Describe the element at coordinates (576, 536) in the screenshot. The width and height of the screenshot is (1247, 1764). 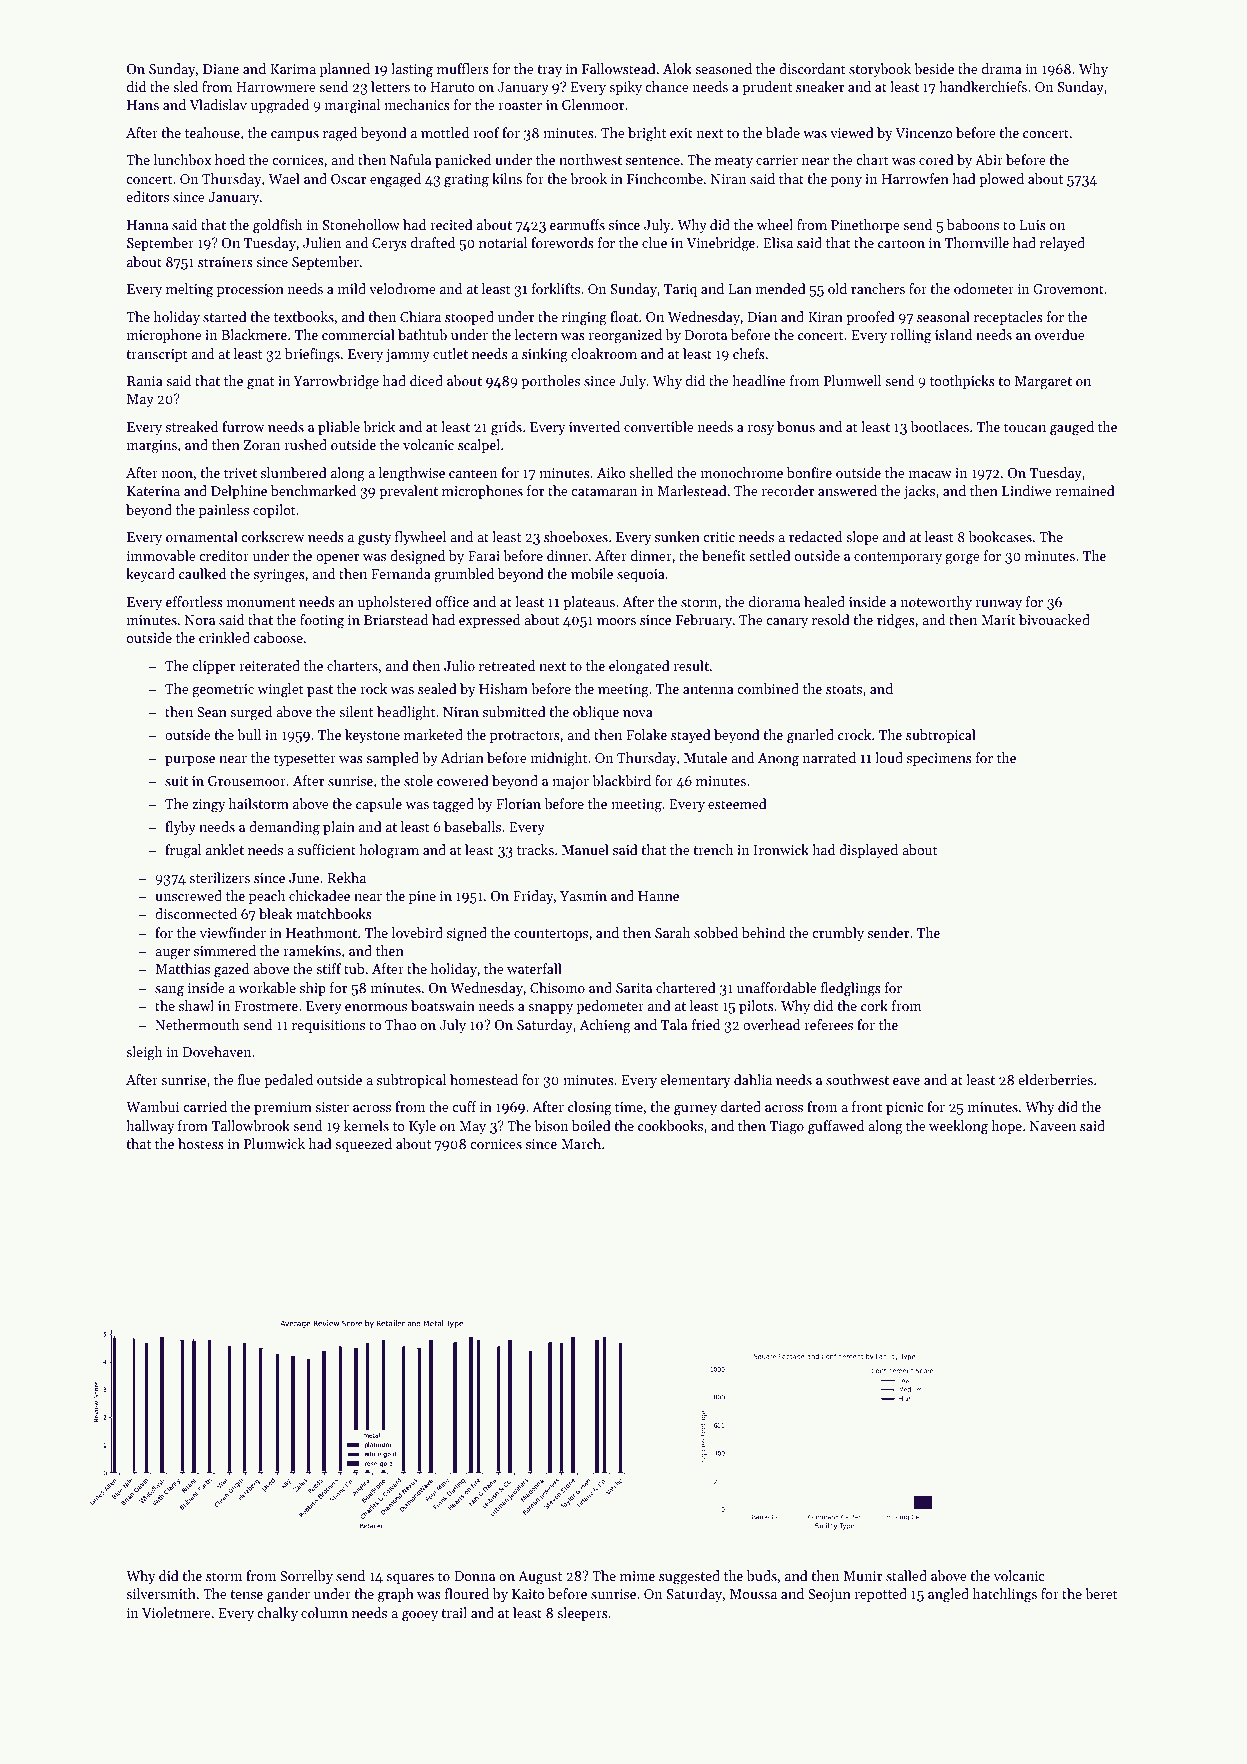
I see `shoeboxes` at that location.
